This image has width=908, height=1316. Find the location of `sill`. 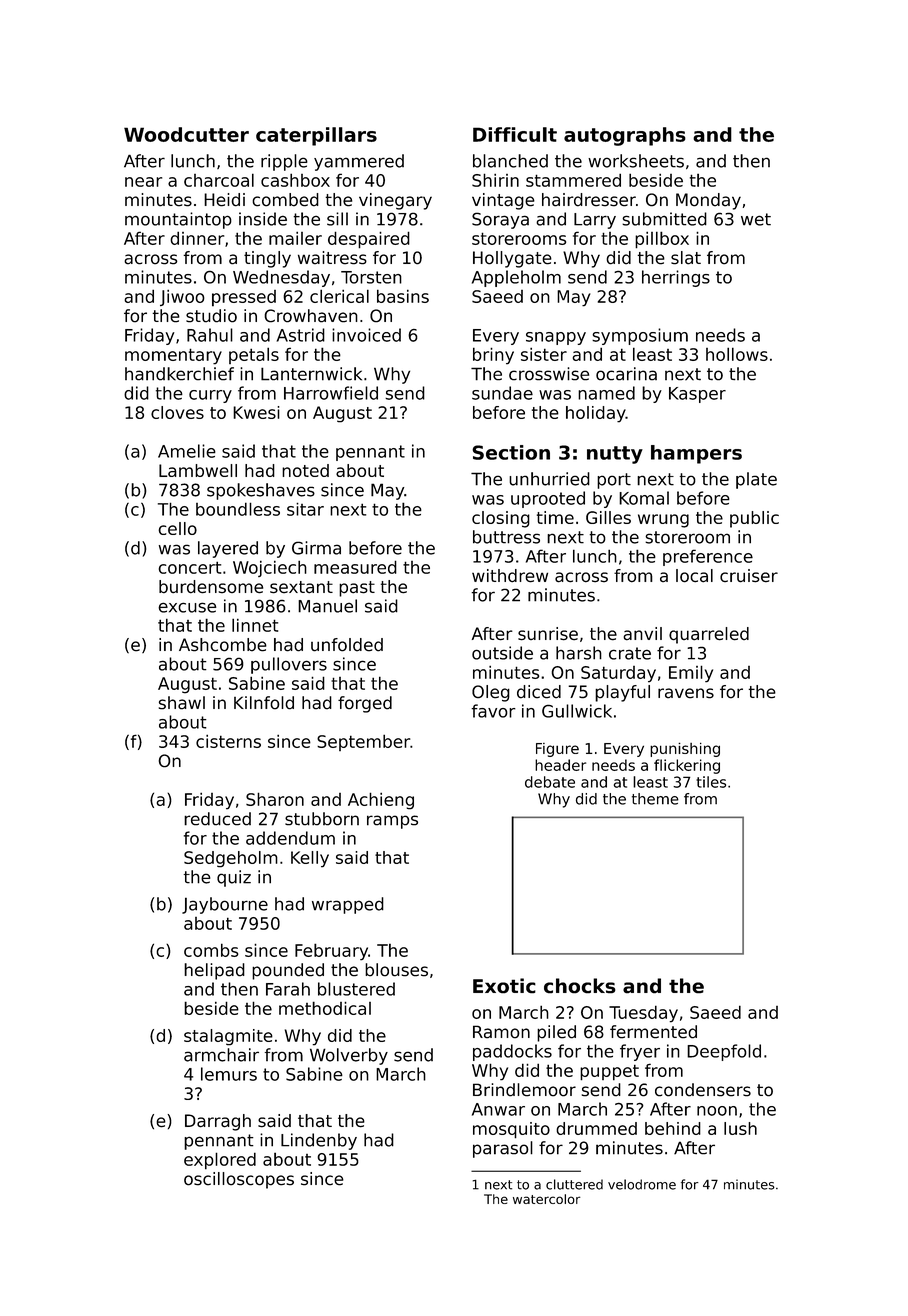

sill is located at coordinates (337, 219).
